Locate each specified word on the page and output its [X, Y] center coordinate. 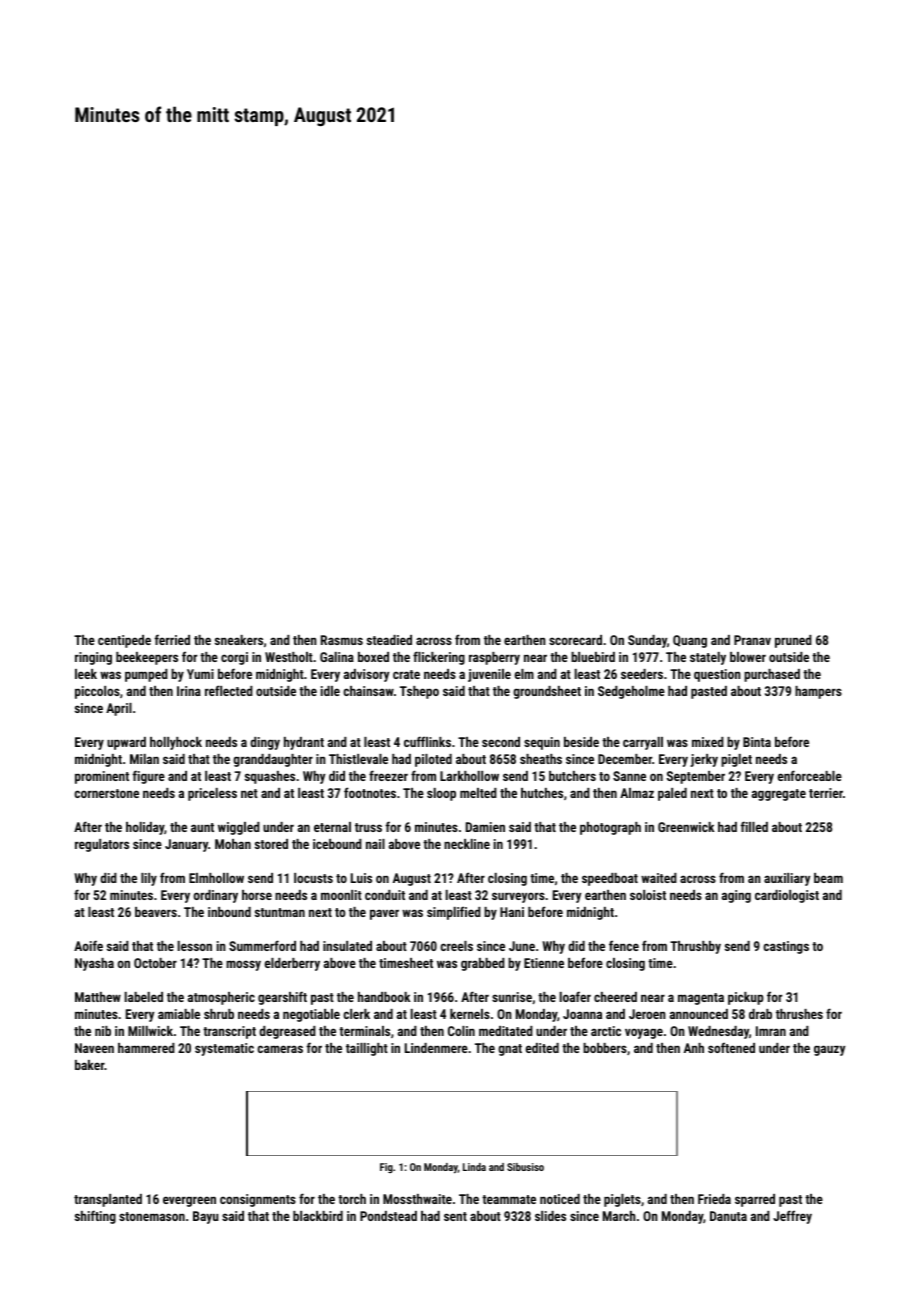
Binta [757, 742]
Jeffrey [792, 1217]
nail [375, 844]
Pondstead [388, 1216]
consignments [258, 1200]
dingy [265, 743]
